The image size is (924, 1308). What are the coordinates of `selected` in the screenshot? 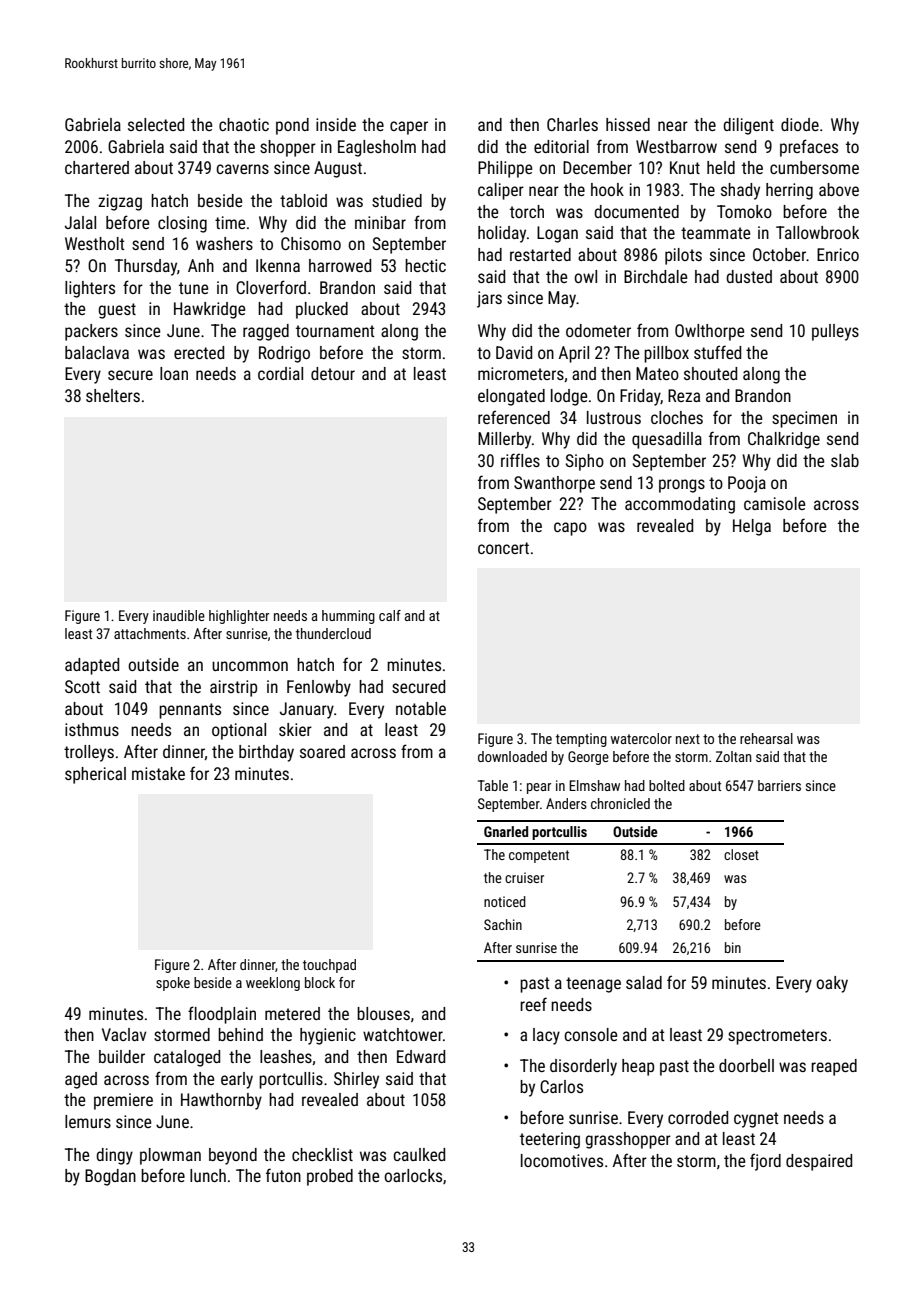 It's located at (156, 124).
